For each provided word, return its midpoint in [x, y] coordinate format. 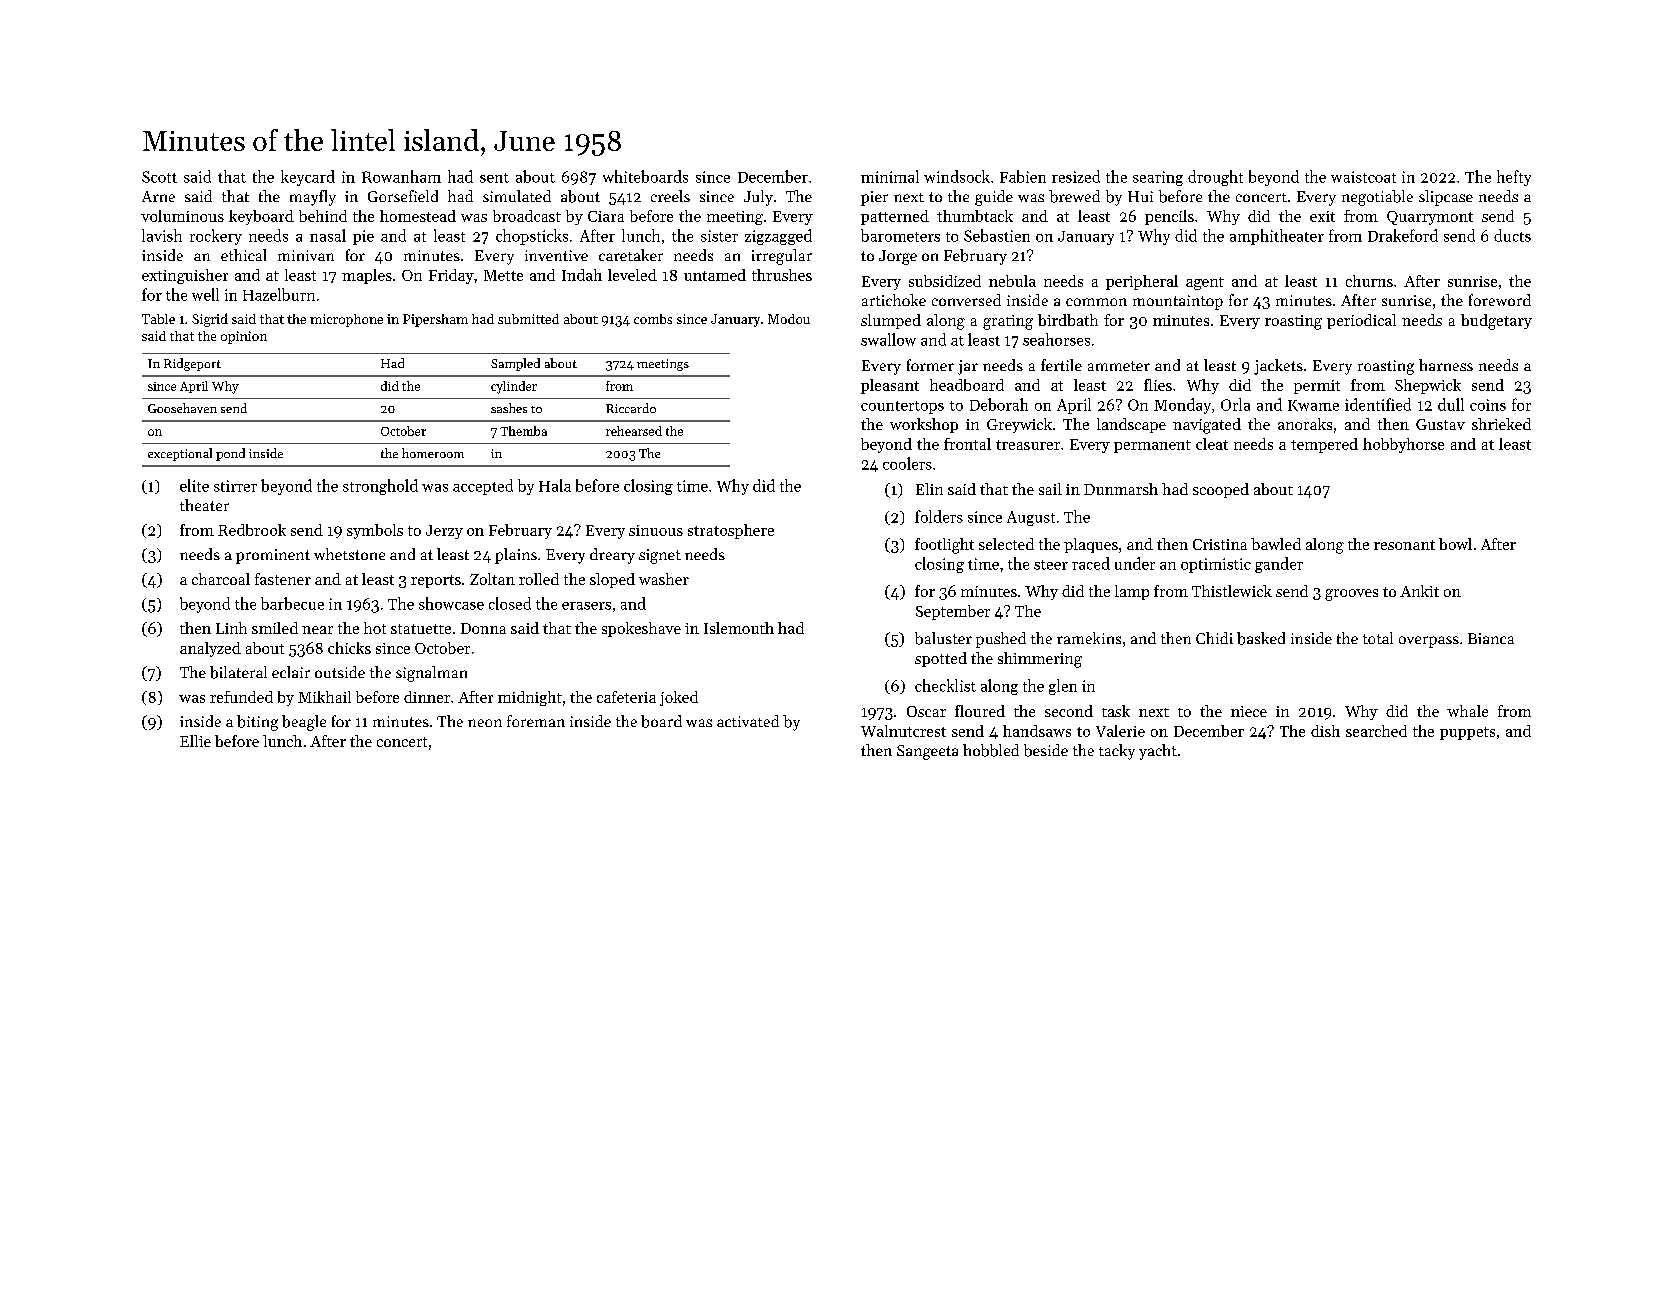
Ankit [1419, 591]
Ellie [195, 741]
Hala [555, 485]
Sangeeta [927, 752]
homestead [418, 216]
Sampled [515, 364]
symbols [375, 531]
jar [968, 367]
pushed [1001, 640]
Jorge [898, 257]
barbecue [292, 603]
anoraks [1305, 424]
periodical [1361, 321]
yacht [1158, 752]
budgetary [1496, 322]
